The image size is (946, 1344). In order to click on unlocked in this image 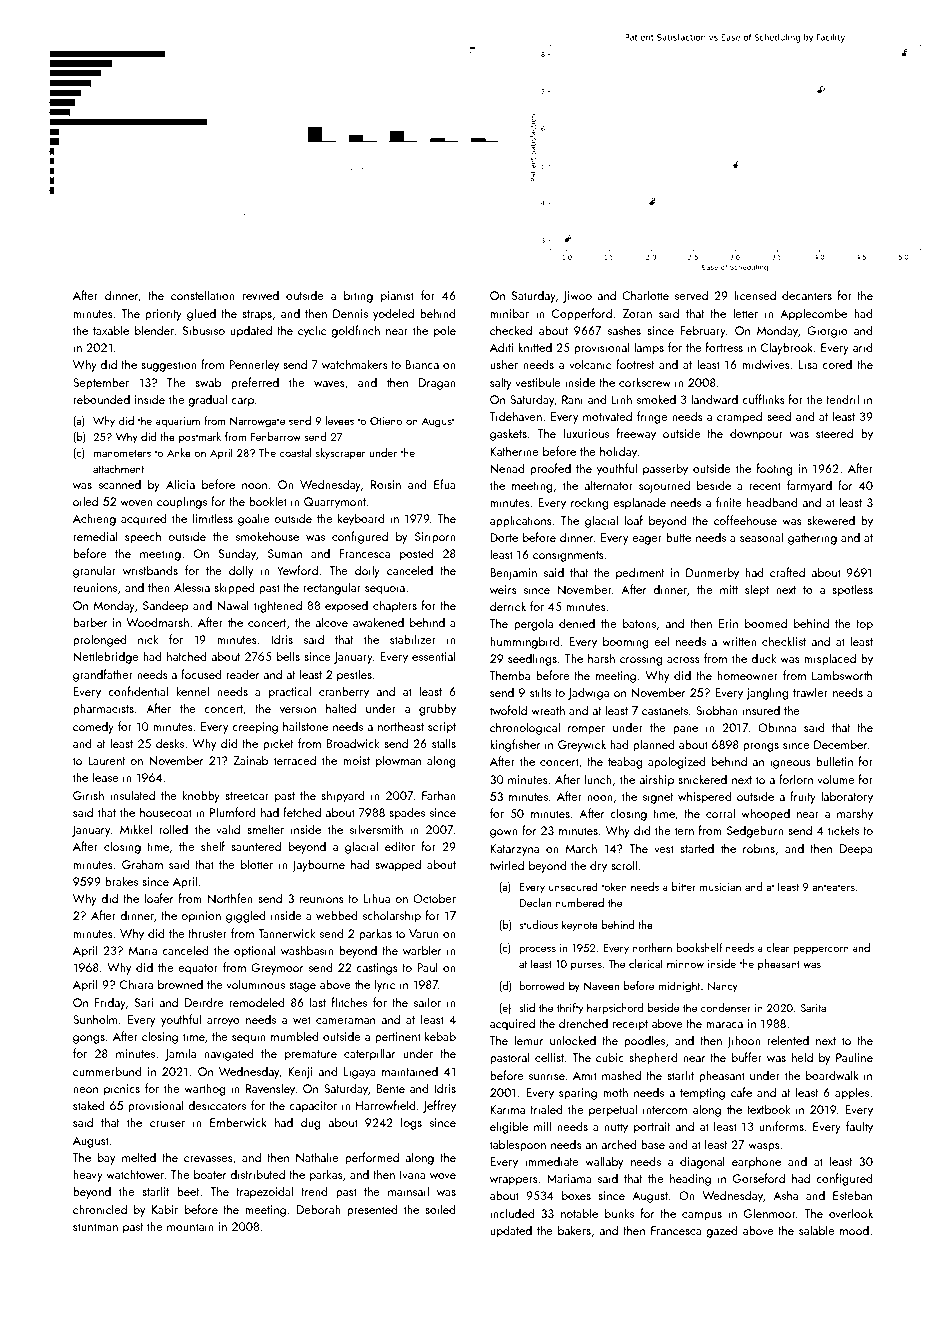, I will do `click(573, 1040)`.
